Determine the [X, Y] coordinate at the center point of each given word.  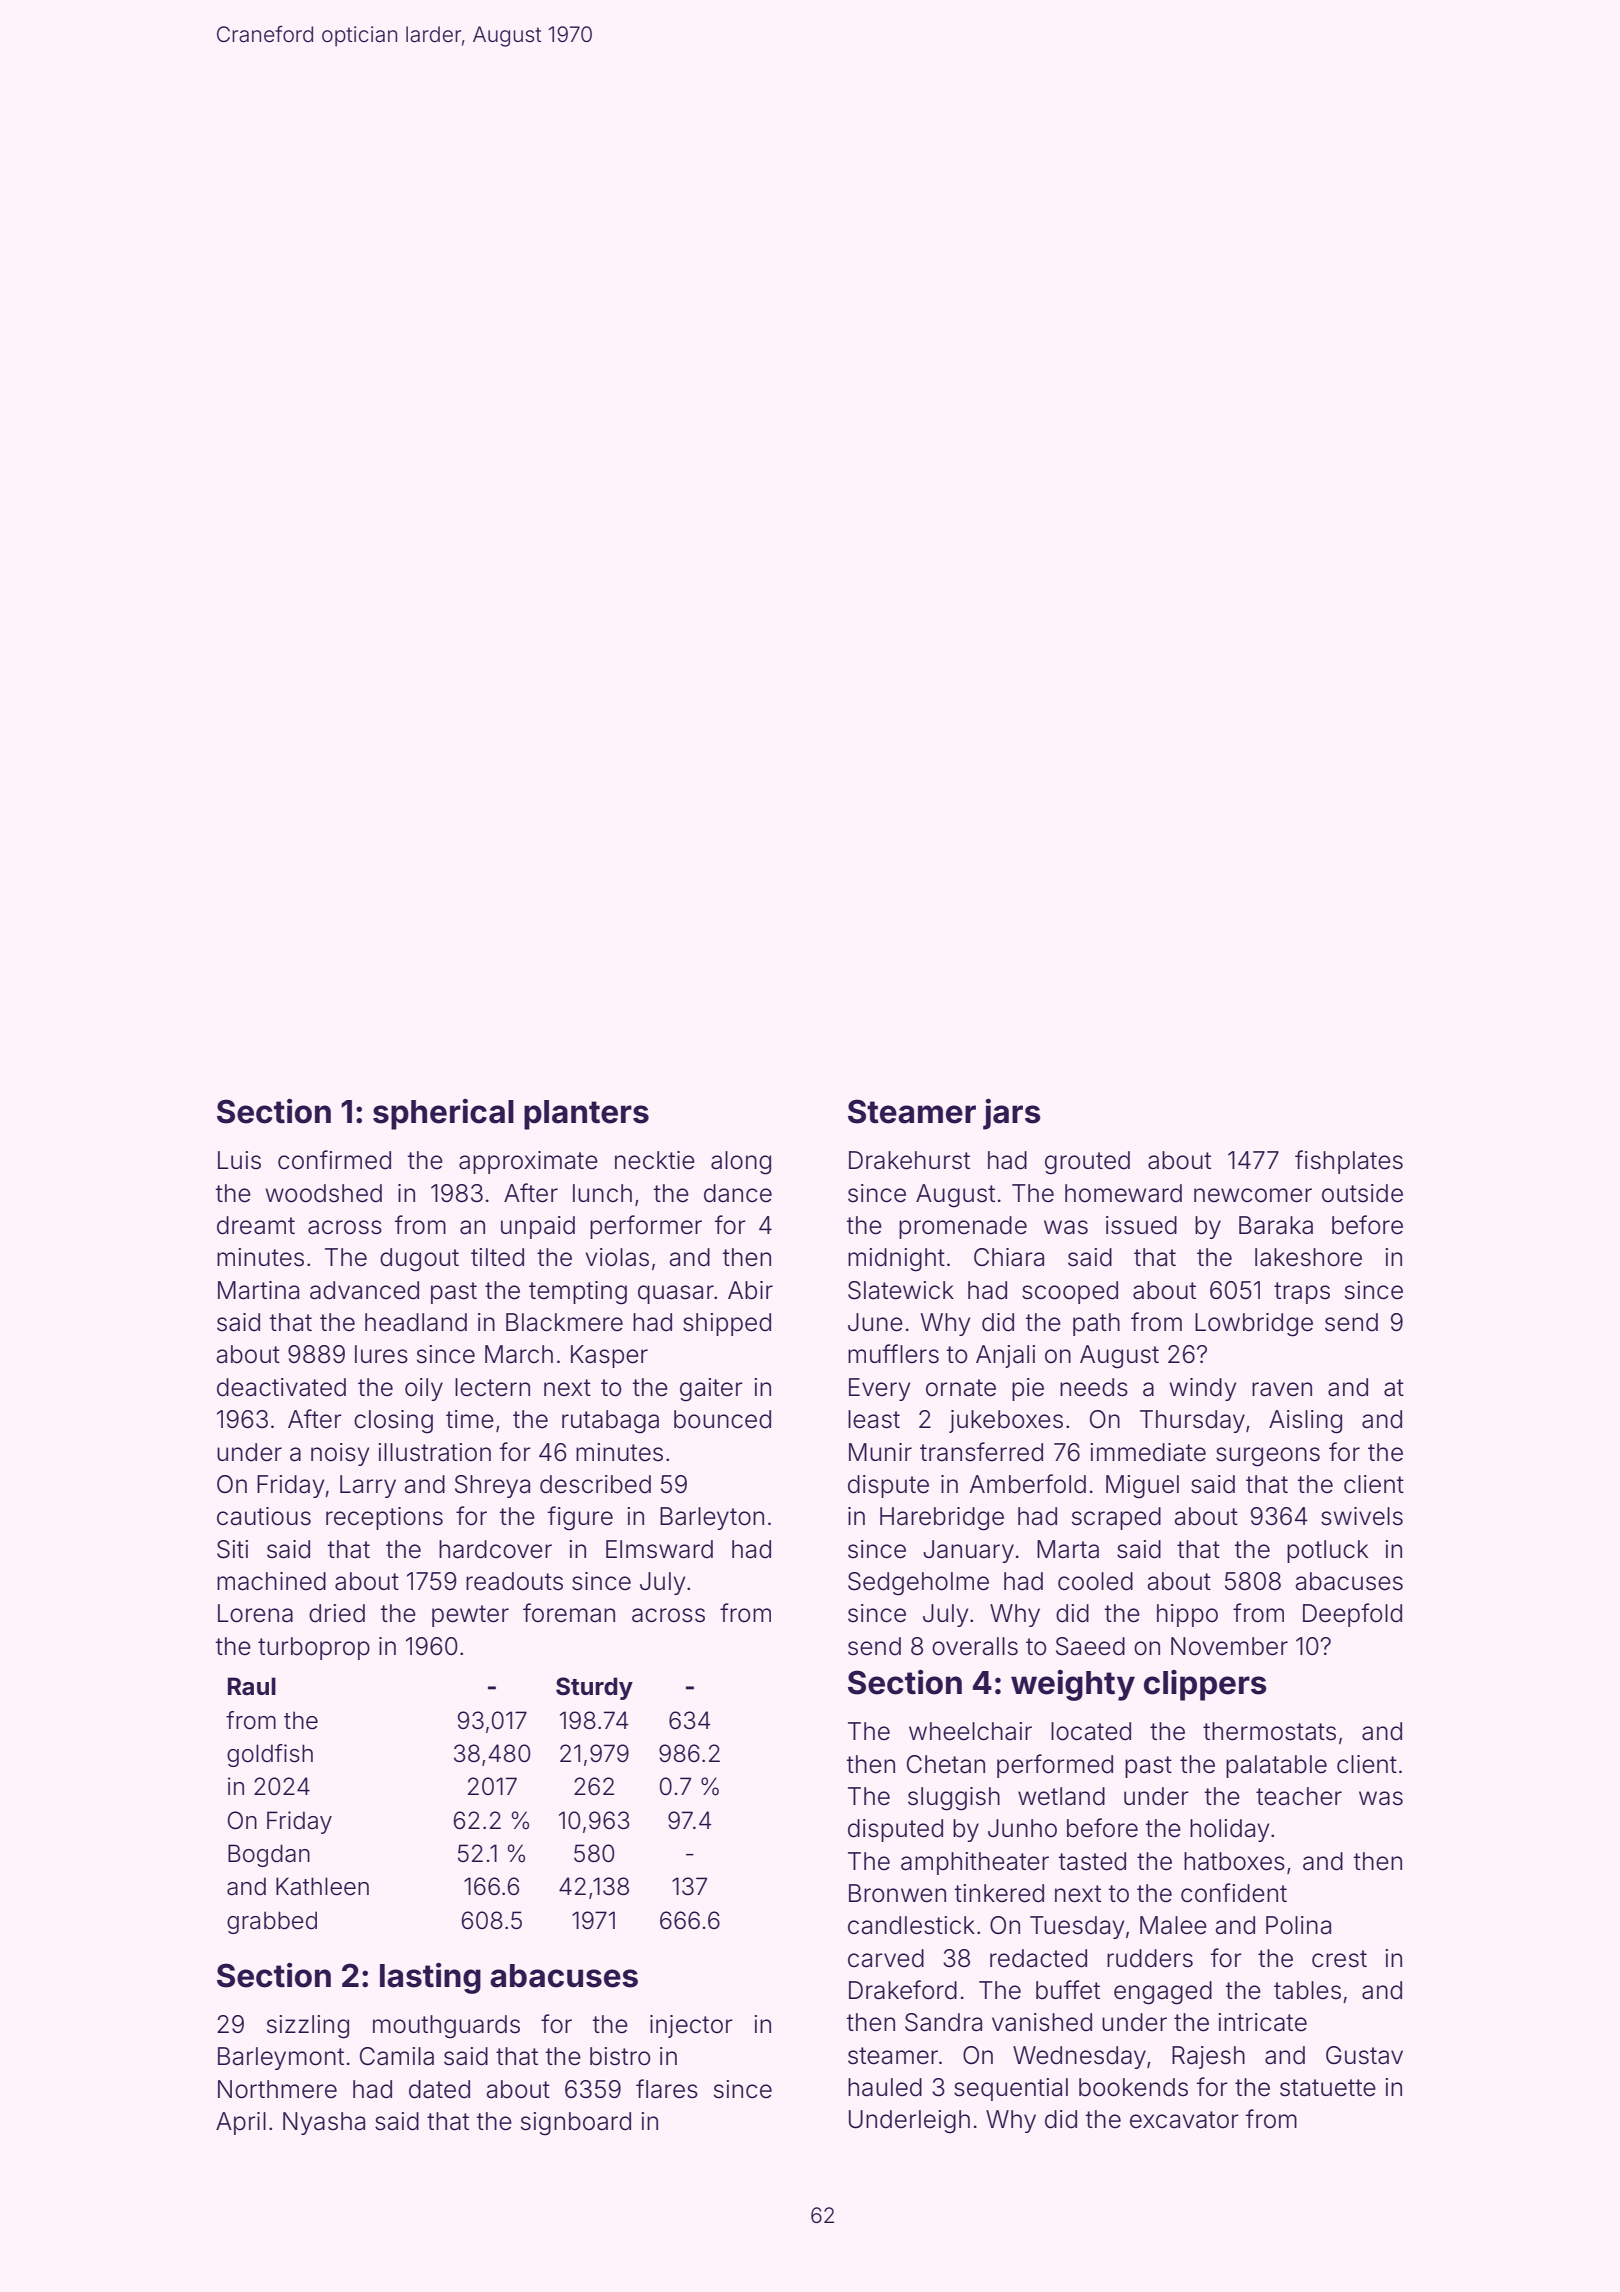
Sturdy [594, 1688]
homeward [1123, 1193]
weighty [1073, 1685]
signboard [576, 2124]
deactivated [281, 1387]
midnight [896, 1260]
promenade [963, 1227]
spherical [443, 1114]
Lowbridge [1254, 1325]
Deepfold [1352, 1615]
